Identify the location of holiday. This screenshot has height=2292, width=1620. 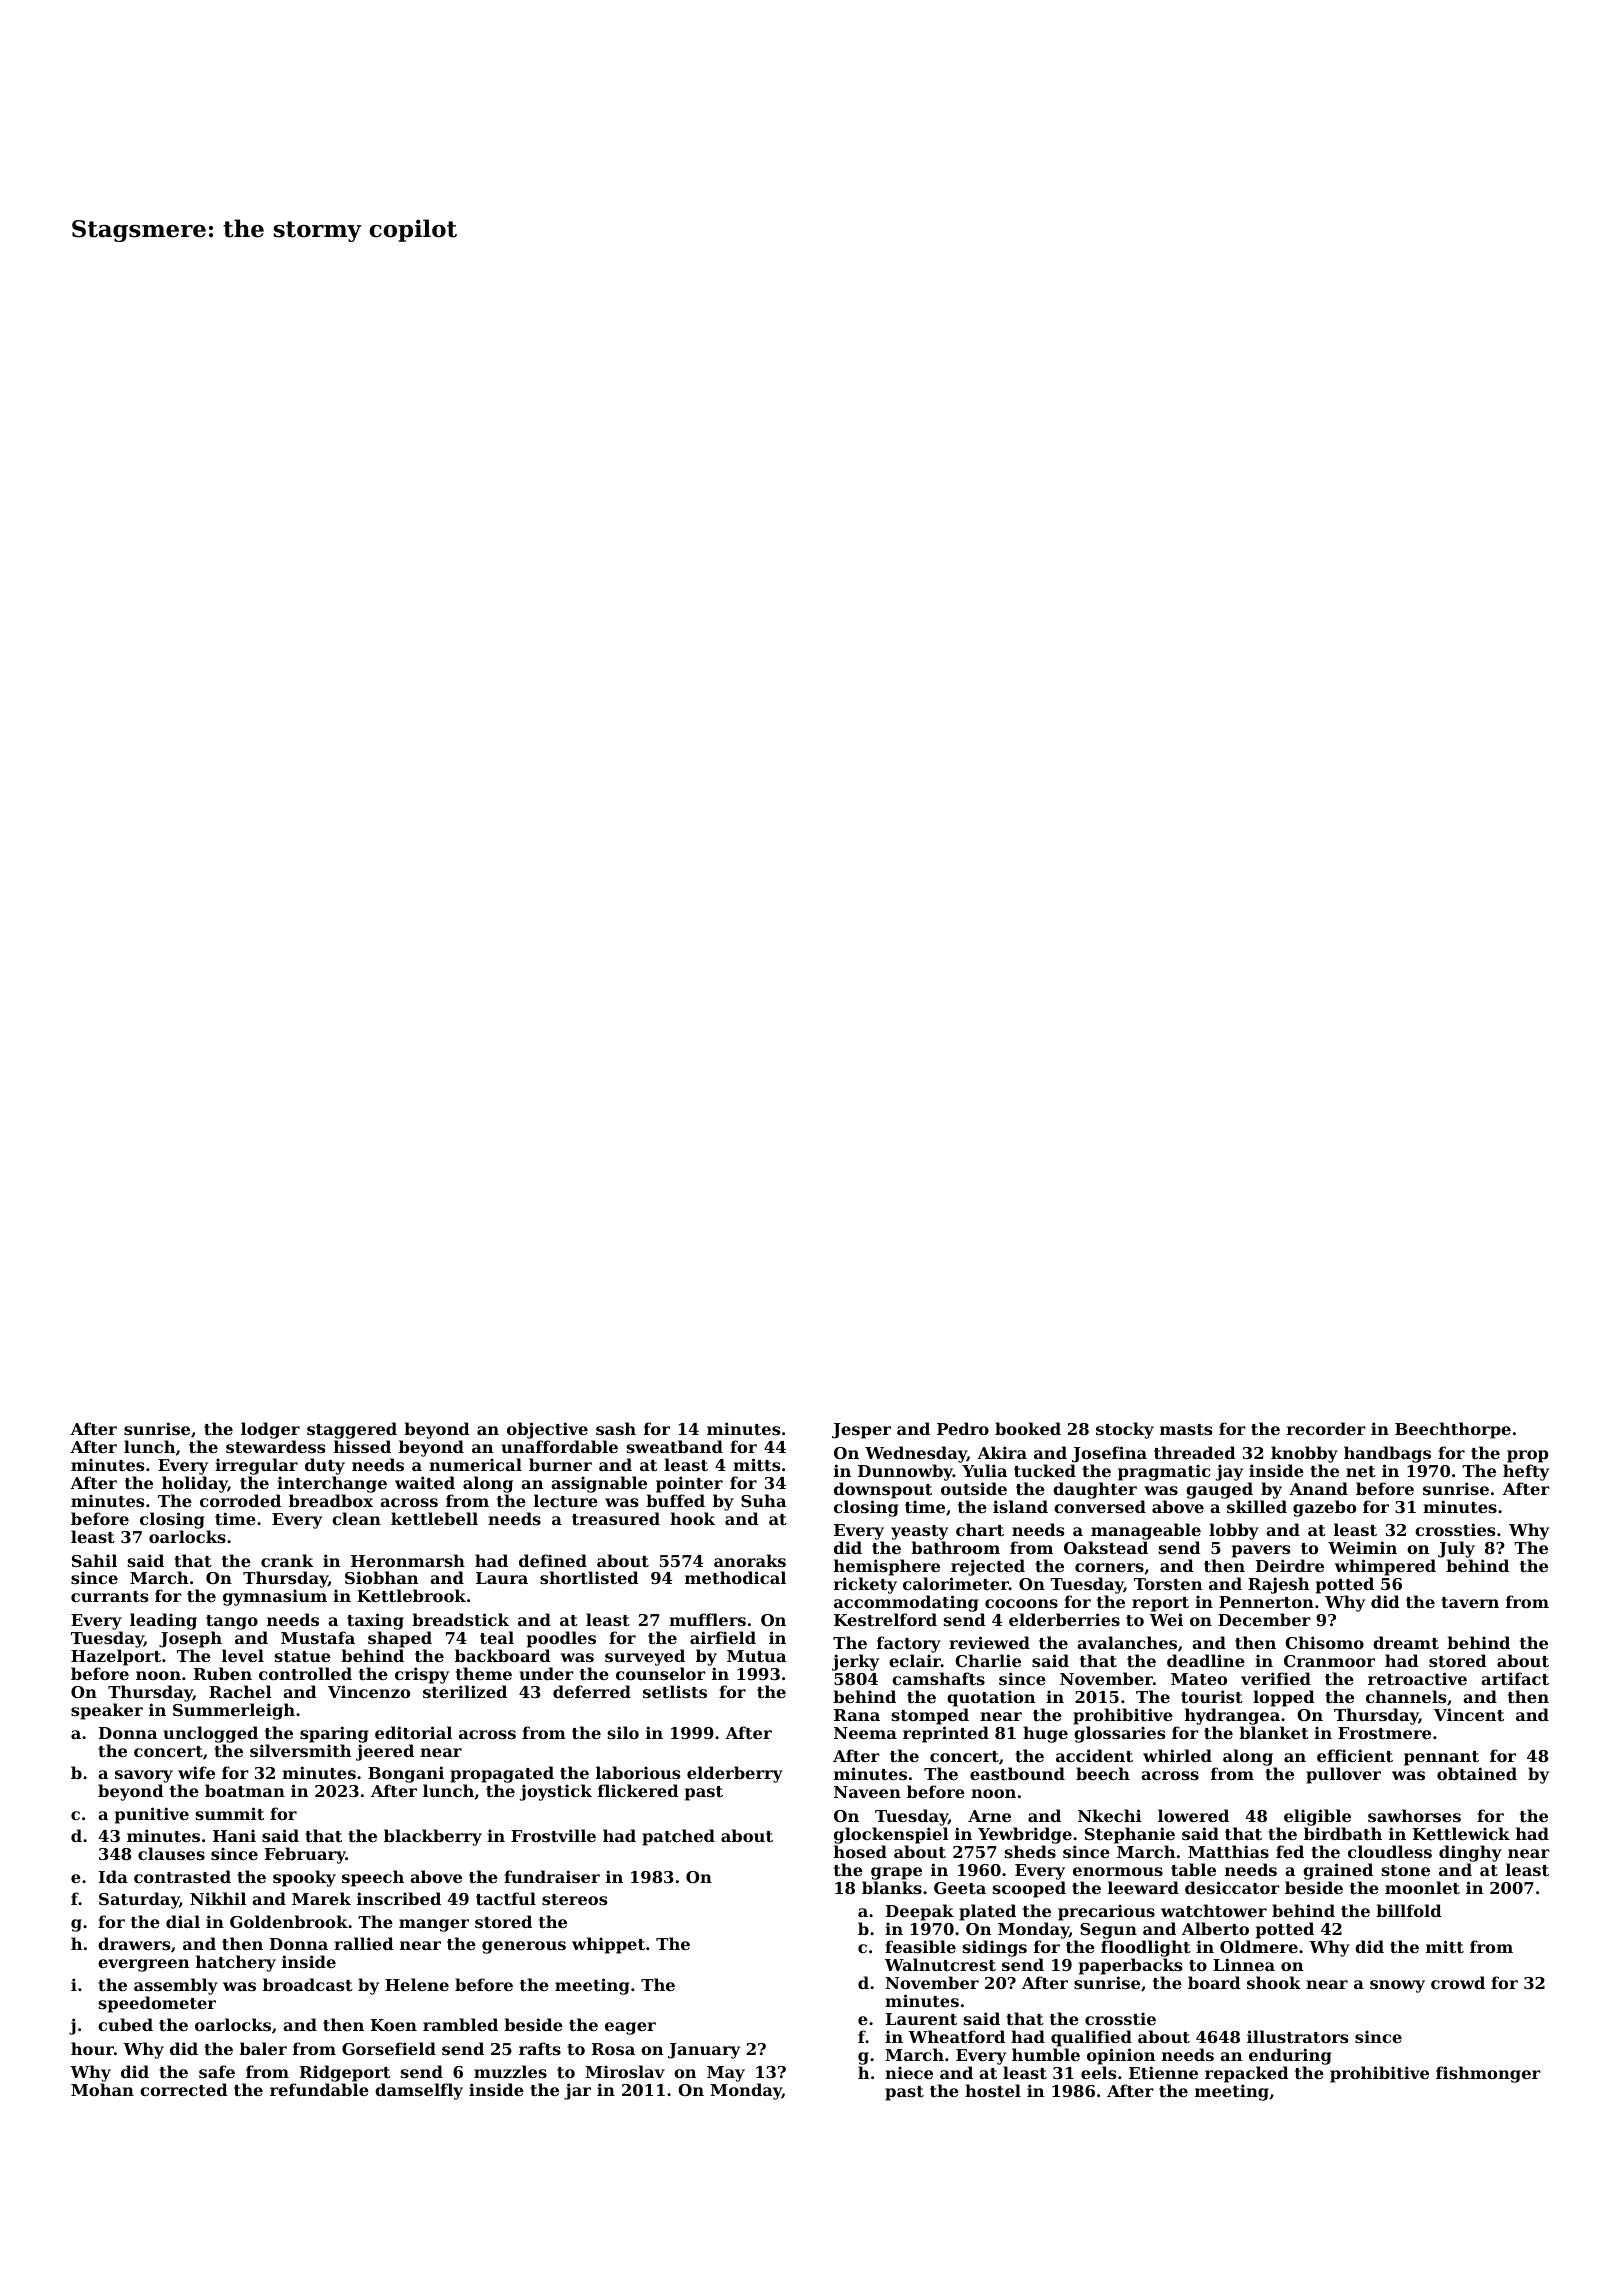
(195, 1484).
